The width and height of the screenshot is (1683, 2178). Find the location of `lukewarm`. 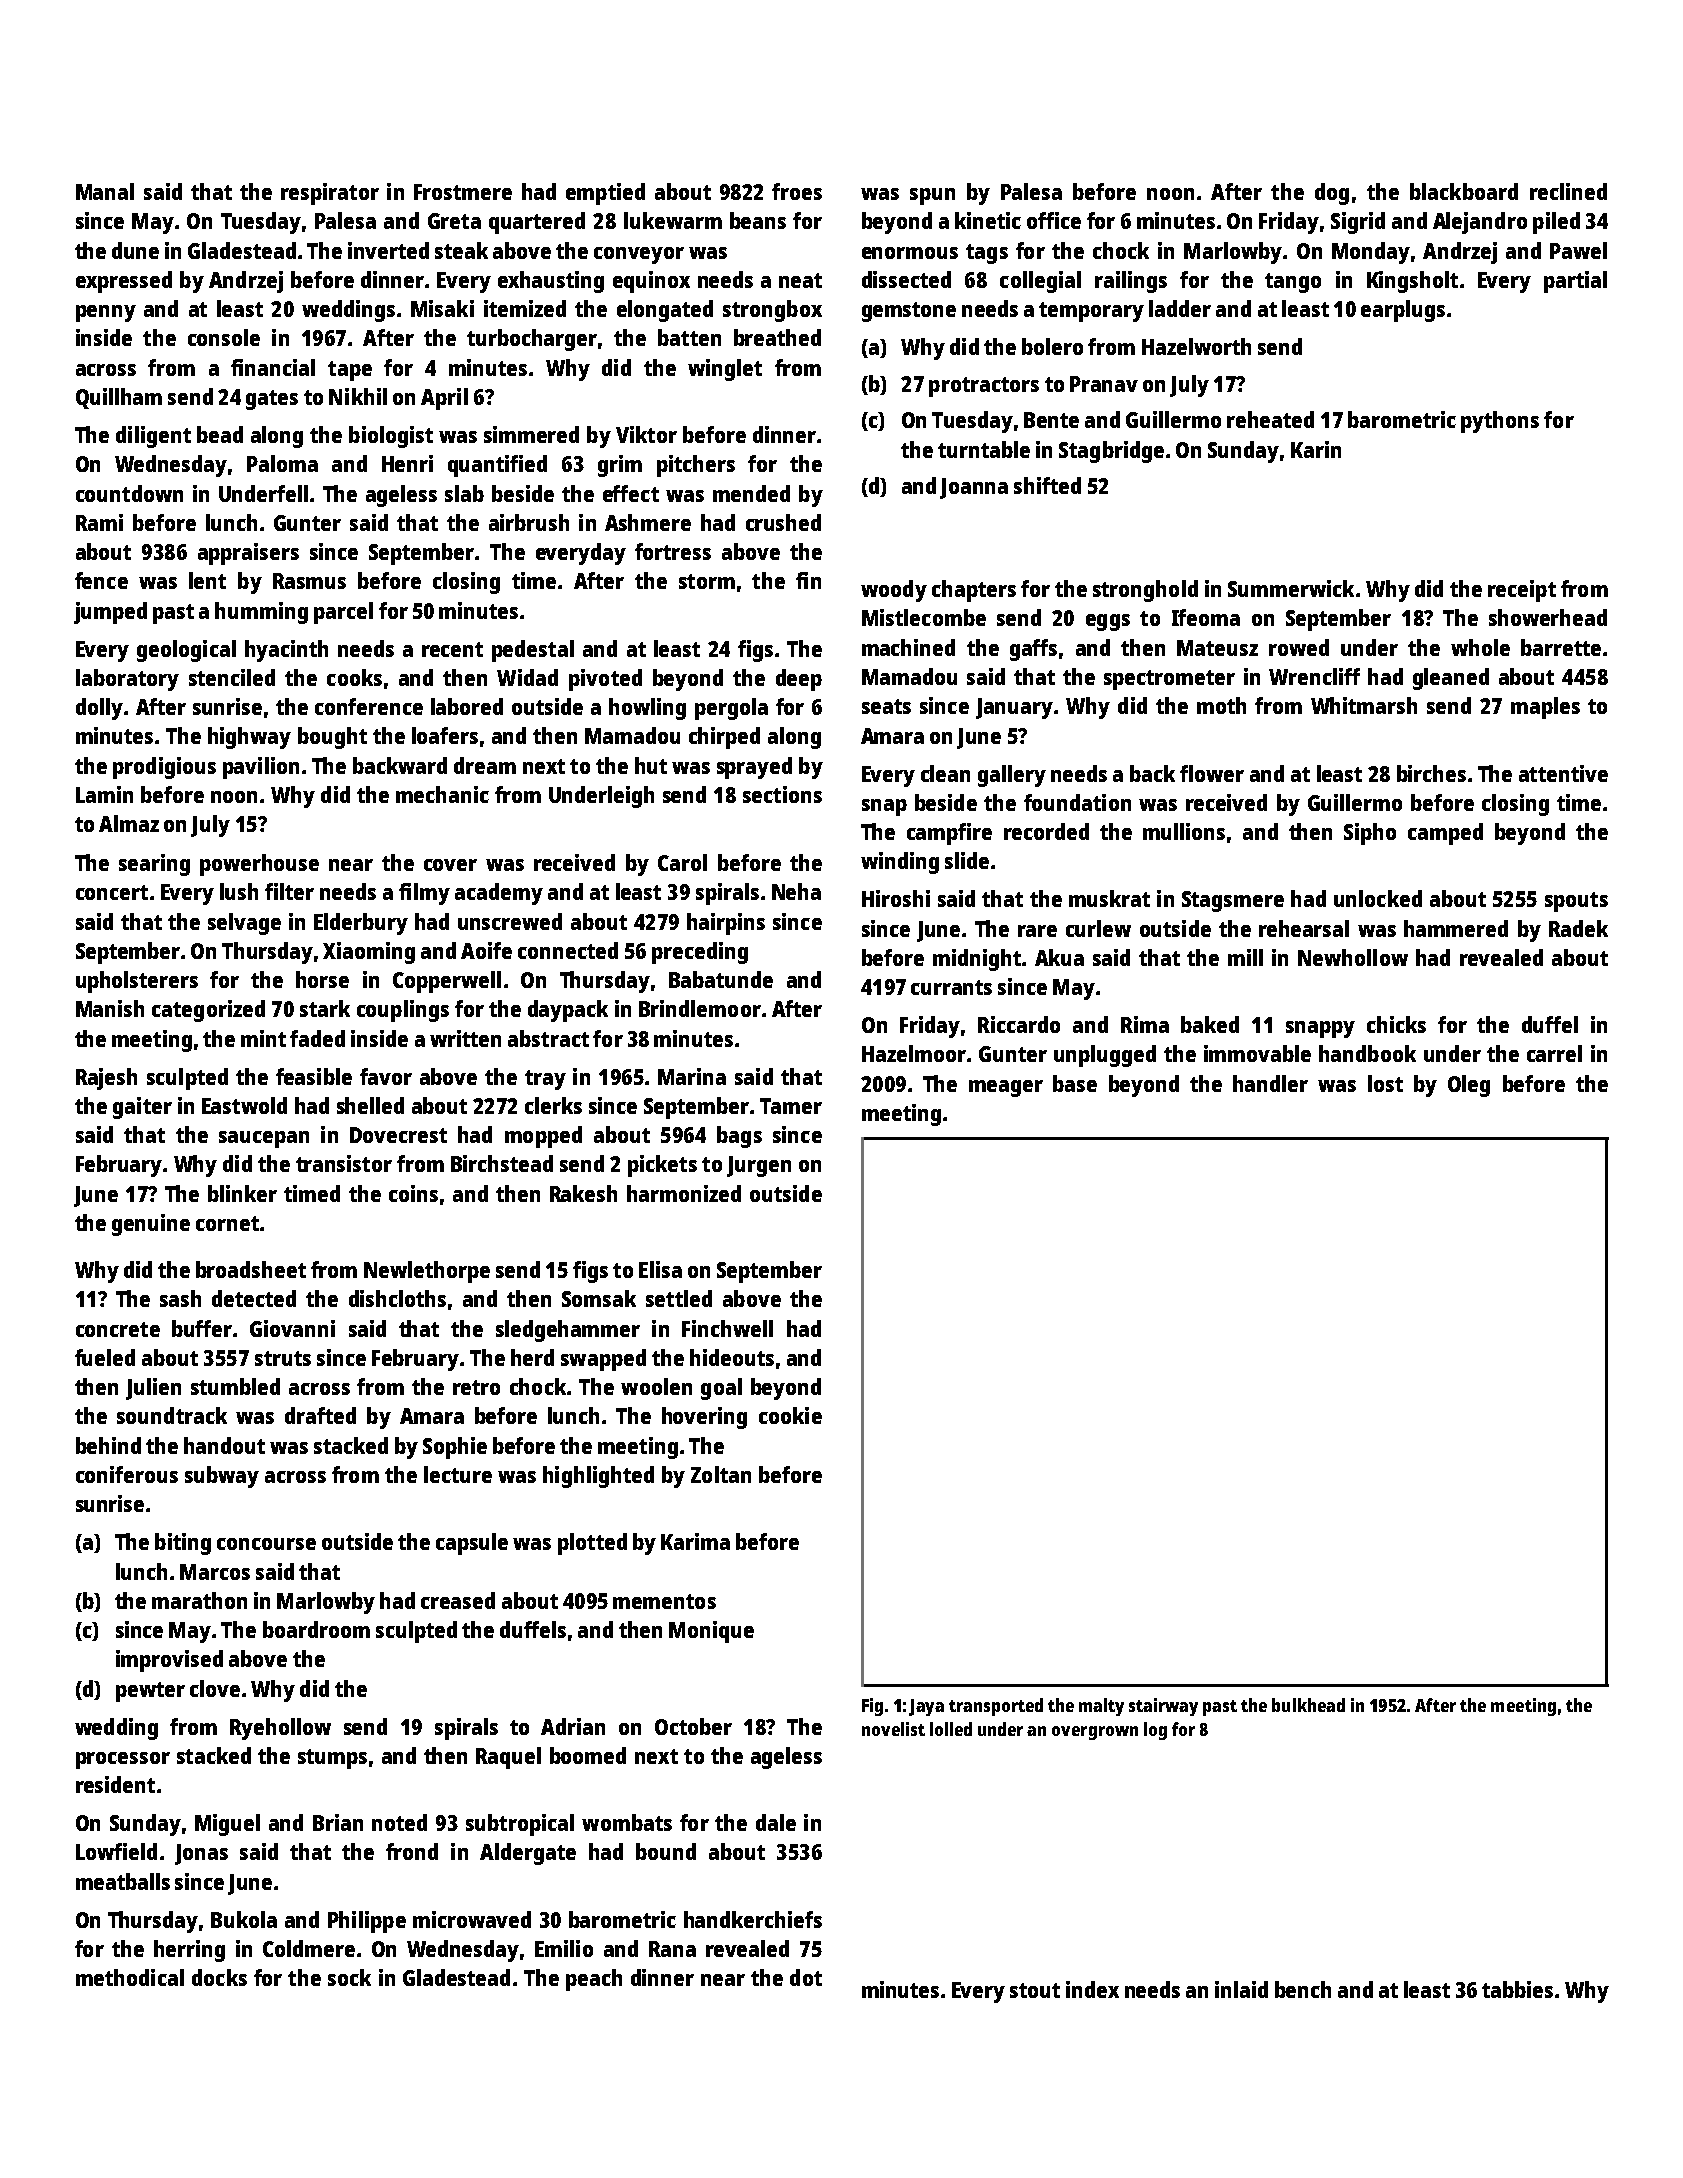

lukewarm is located at coordinates (673, 220).
